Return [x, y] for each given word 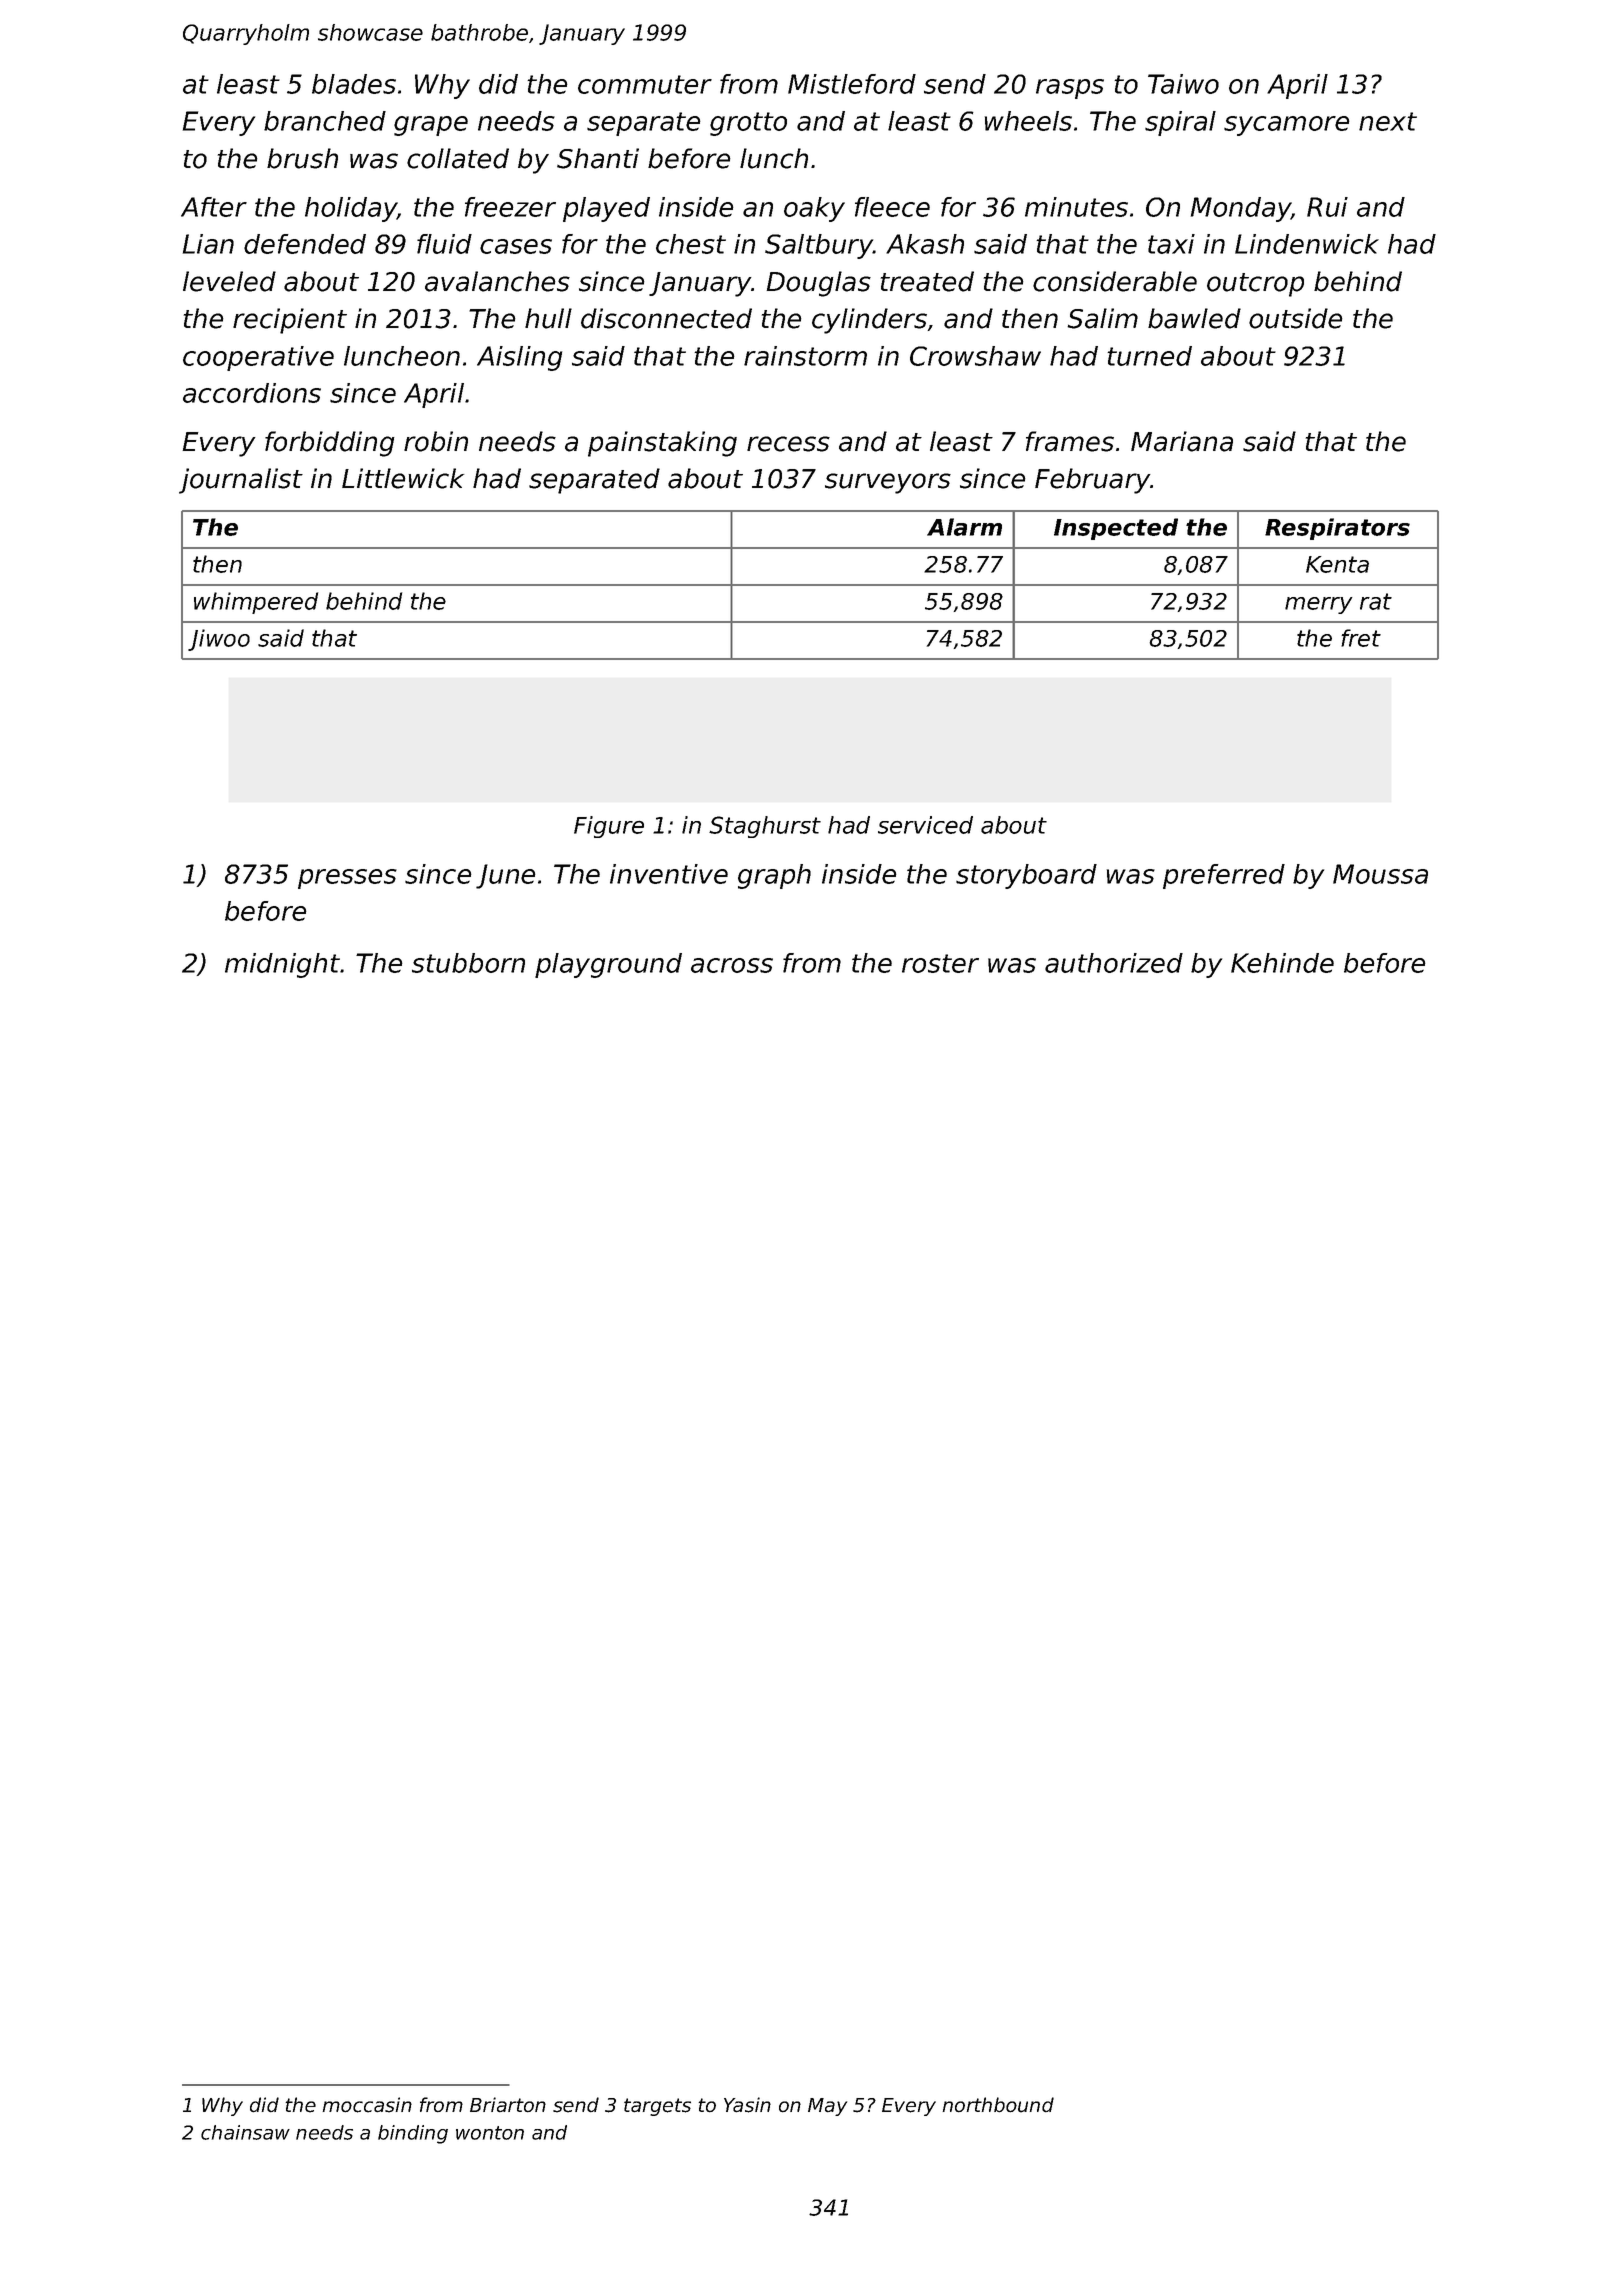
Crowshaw [975, 356]
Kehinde [1282, 963]
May [827, 2107]
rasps [1070, 89]
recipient [290, 321]
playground [608, 965]
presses [347, 879]
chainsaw [245, 2132]
